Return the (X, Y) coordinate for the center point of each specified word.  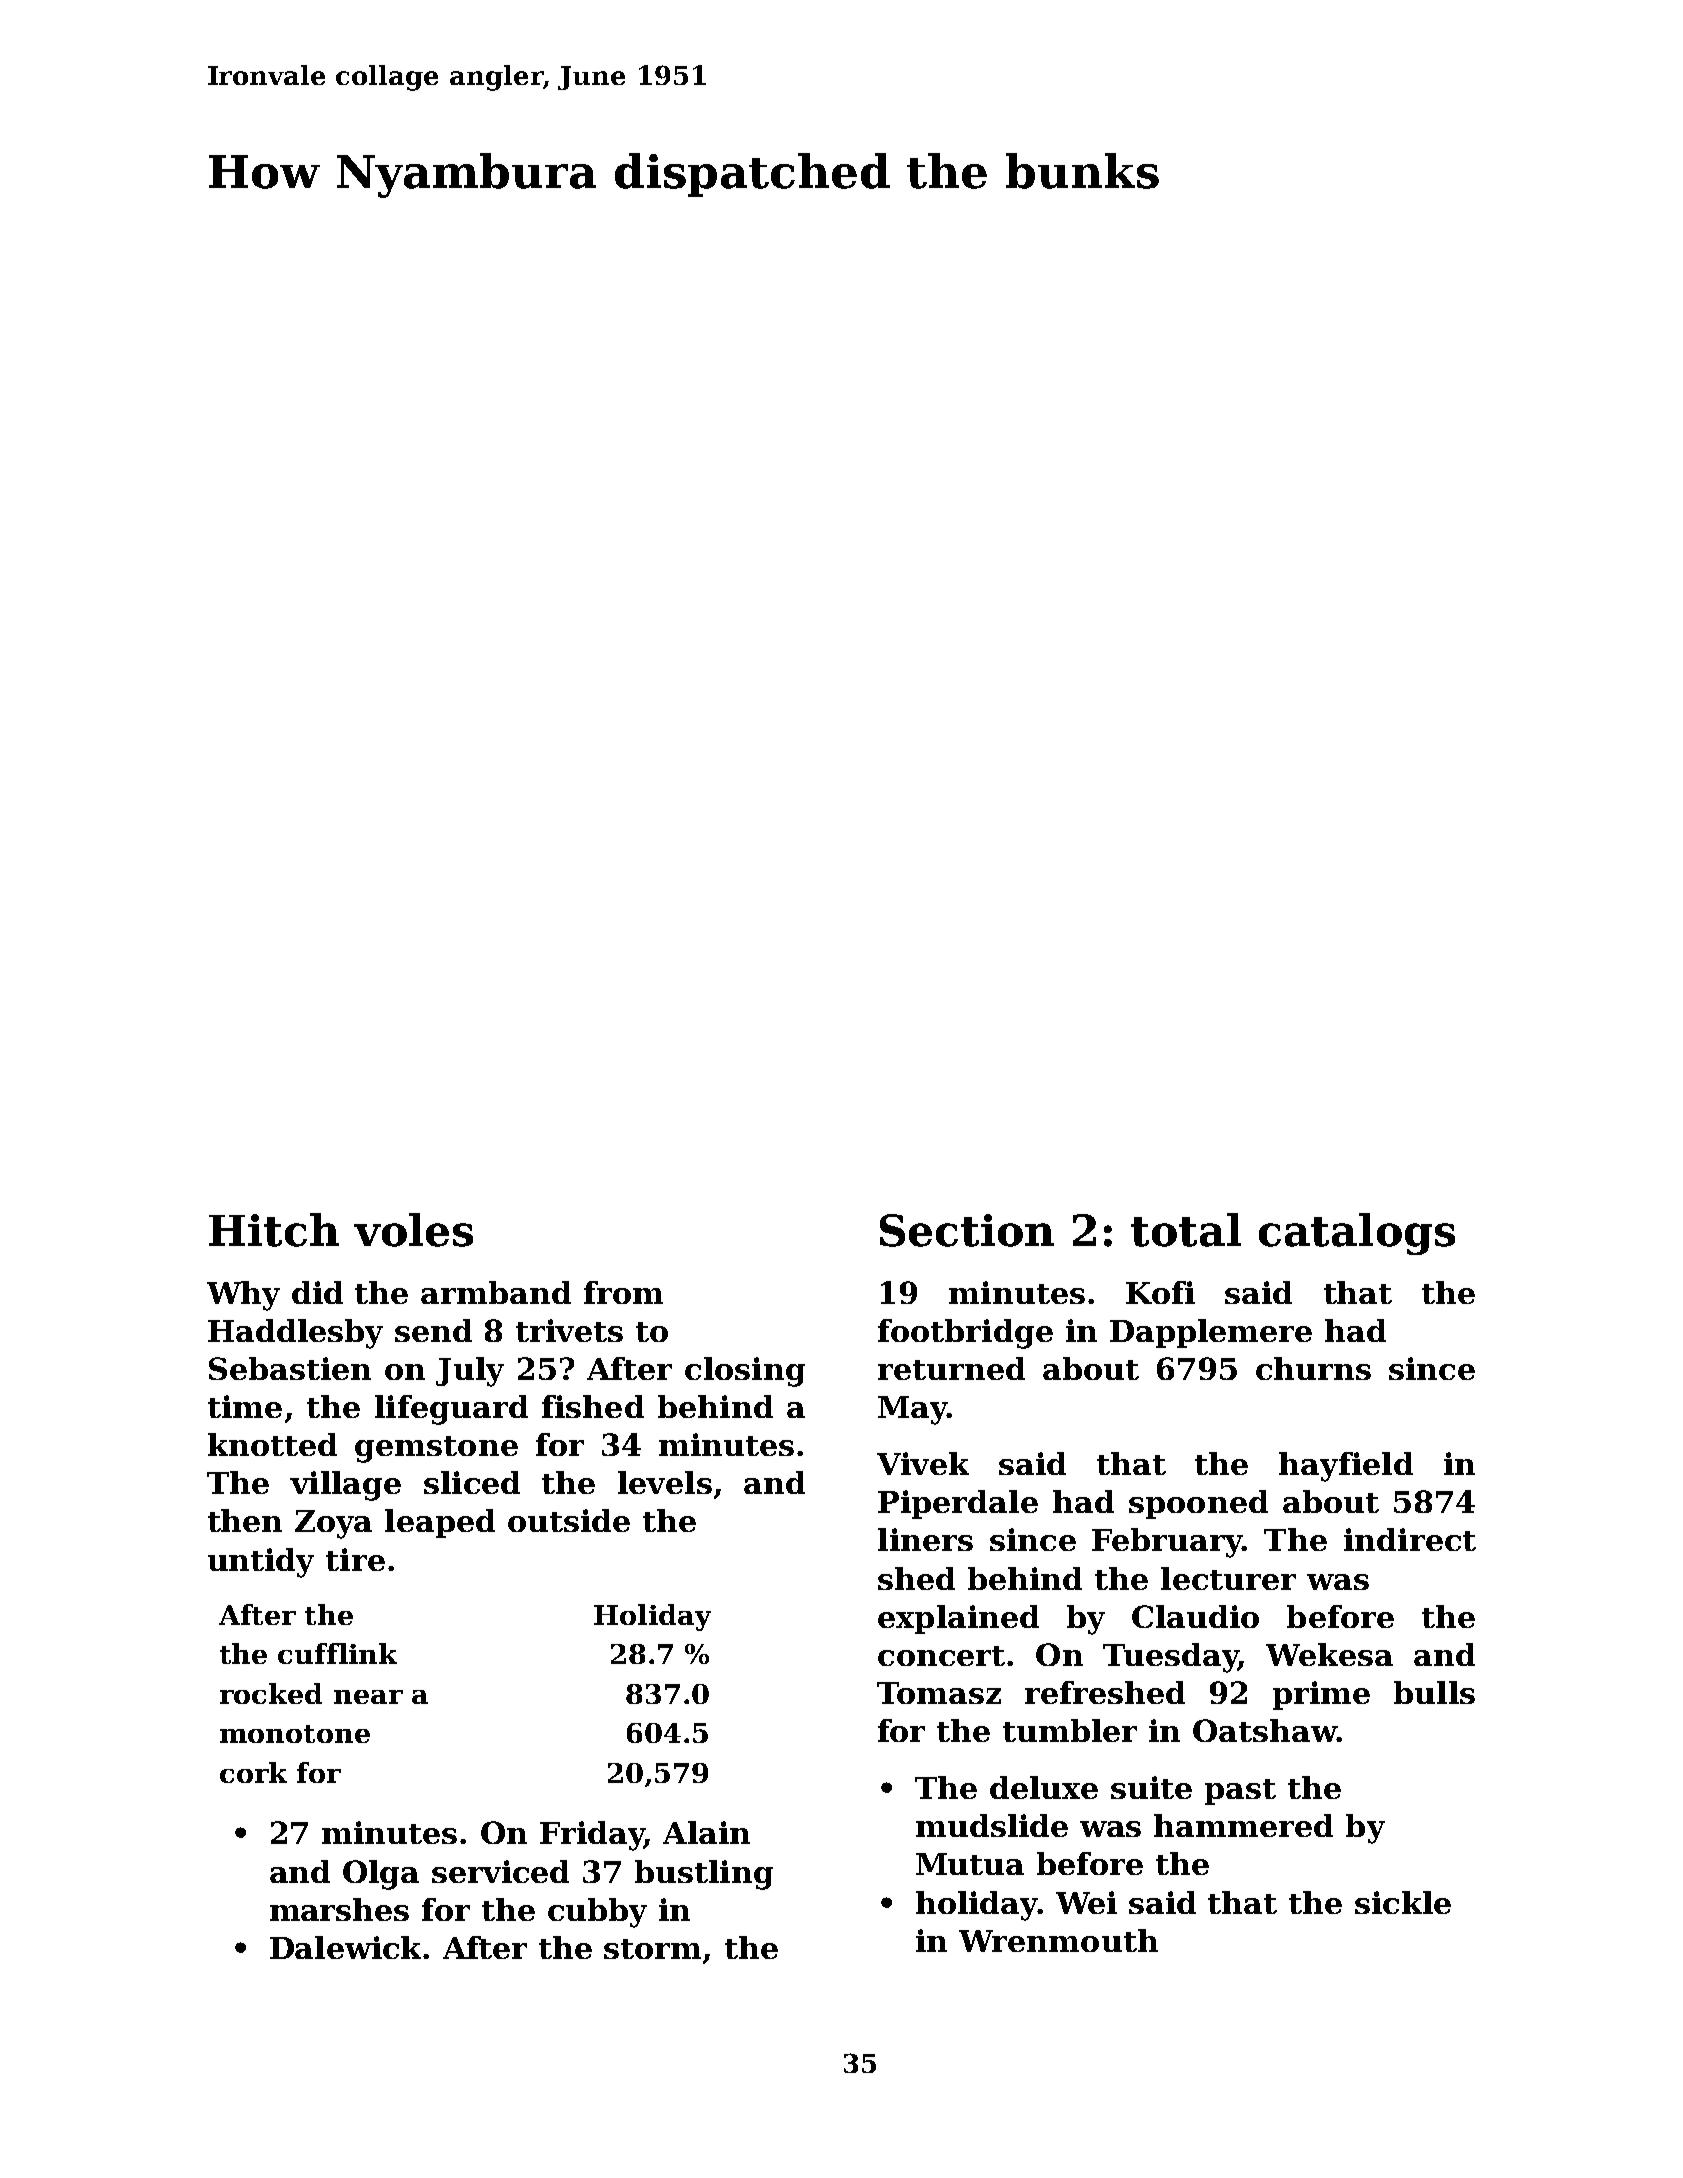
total (1186, 1230)
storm (652, 1949)
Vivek (923, 1463)
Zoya (333, 1524)
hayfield (1346, 1467)
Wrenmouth (1058, 1940)
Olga (381, 1875)
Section (967, 1230)
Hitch (274, 1230)
